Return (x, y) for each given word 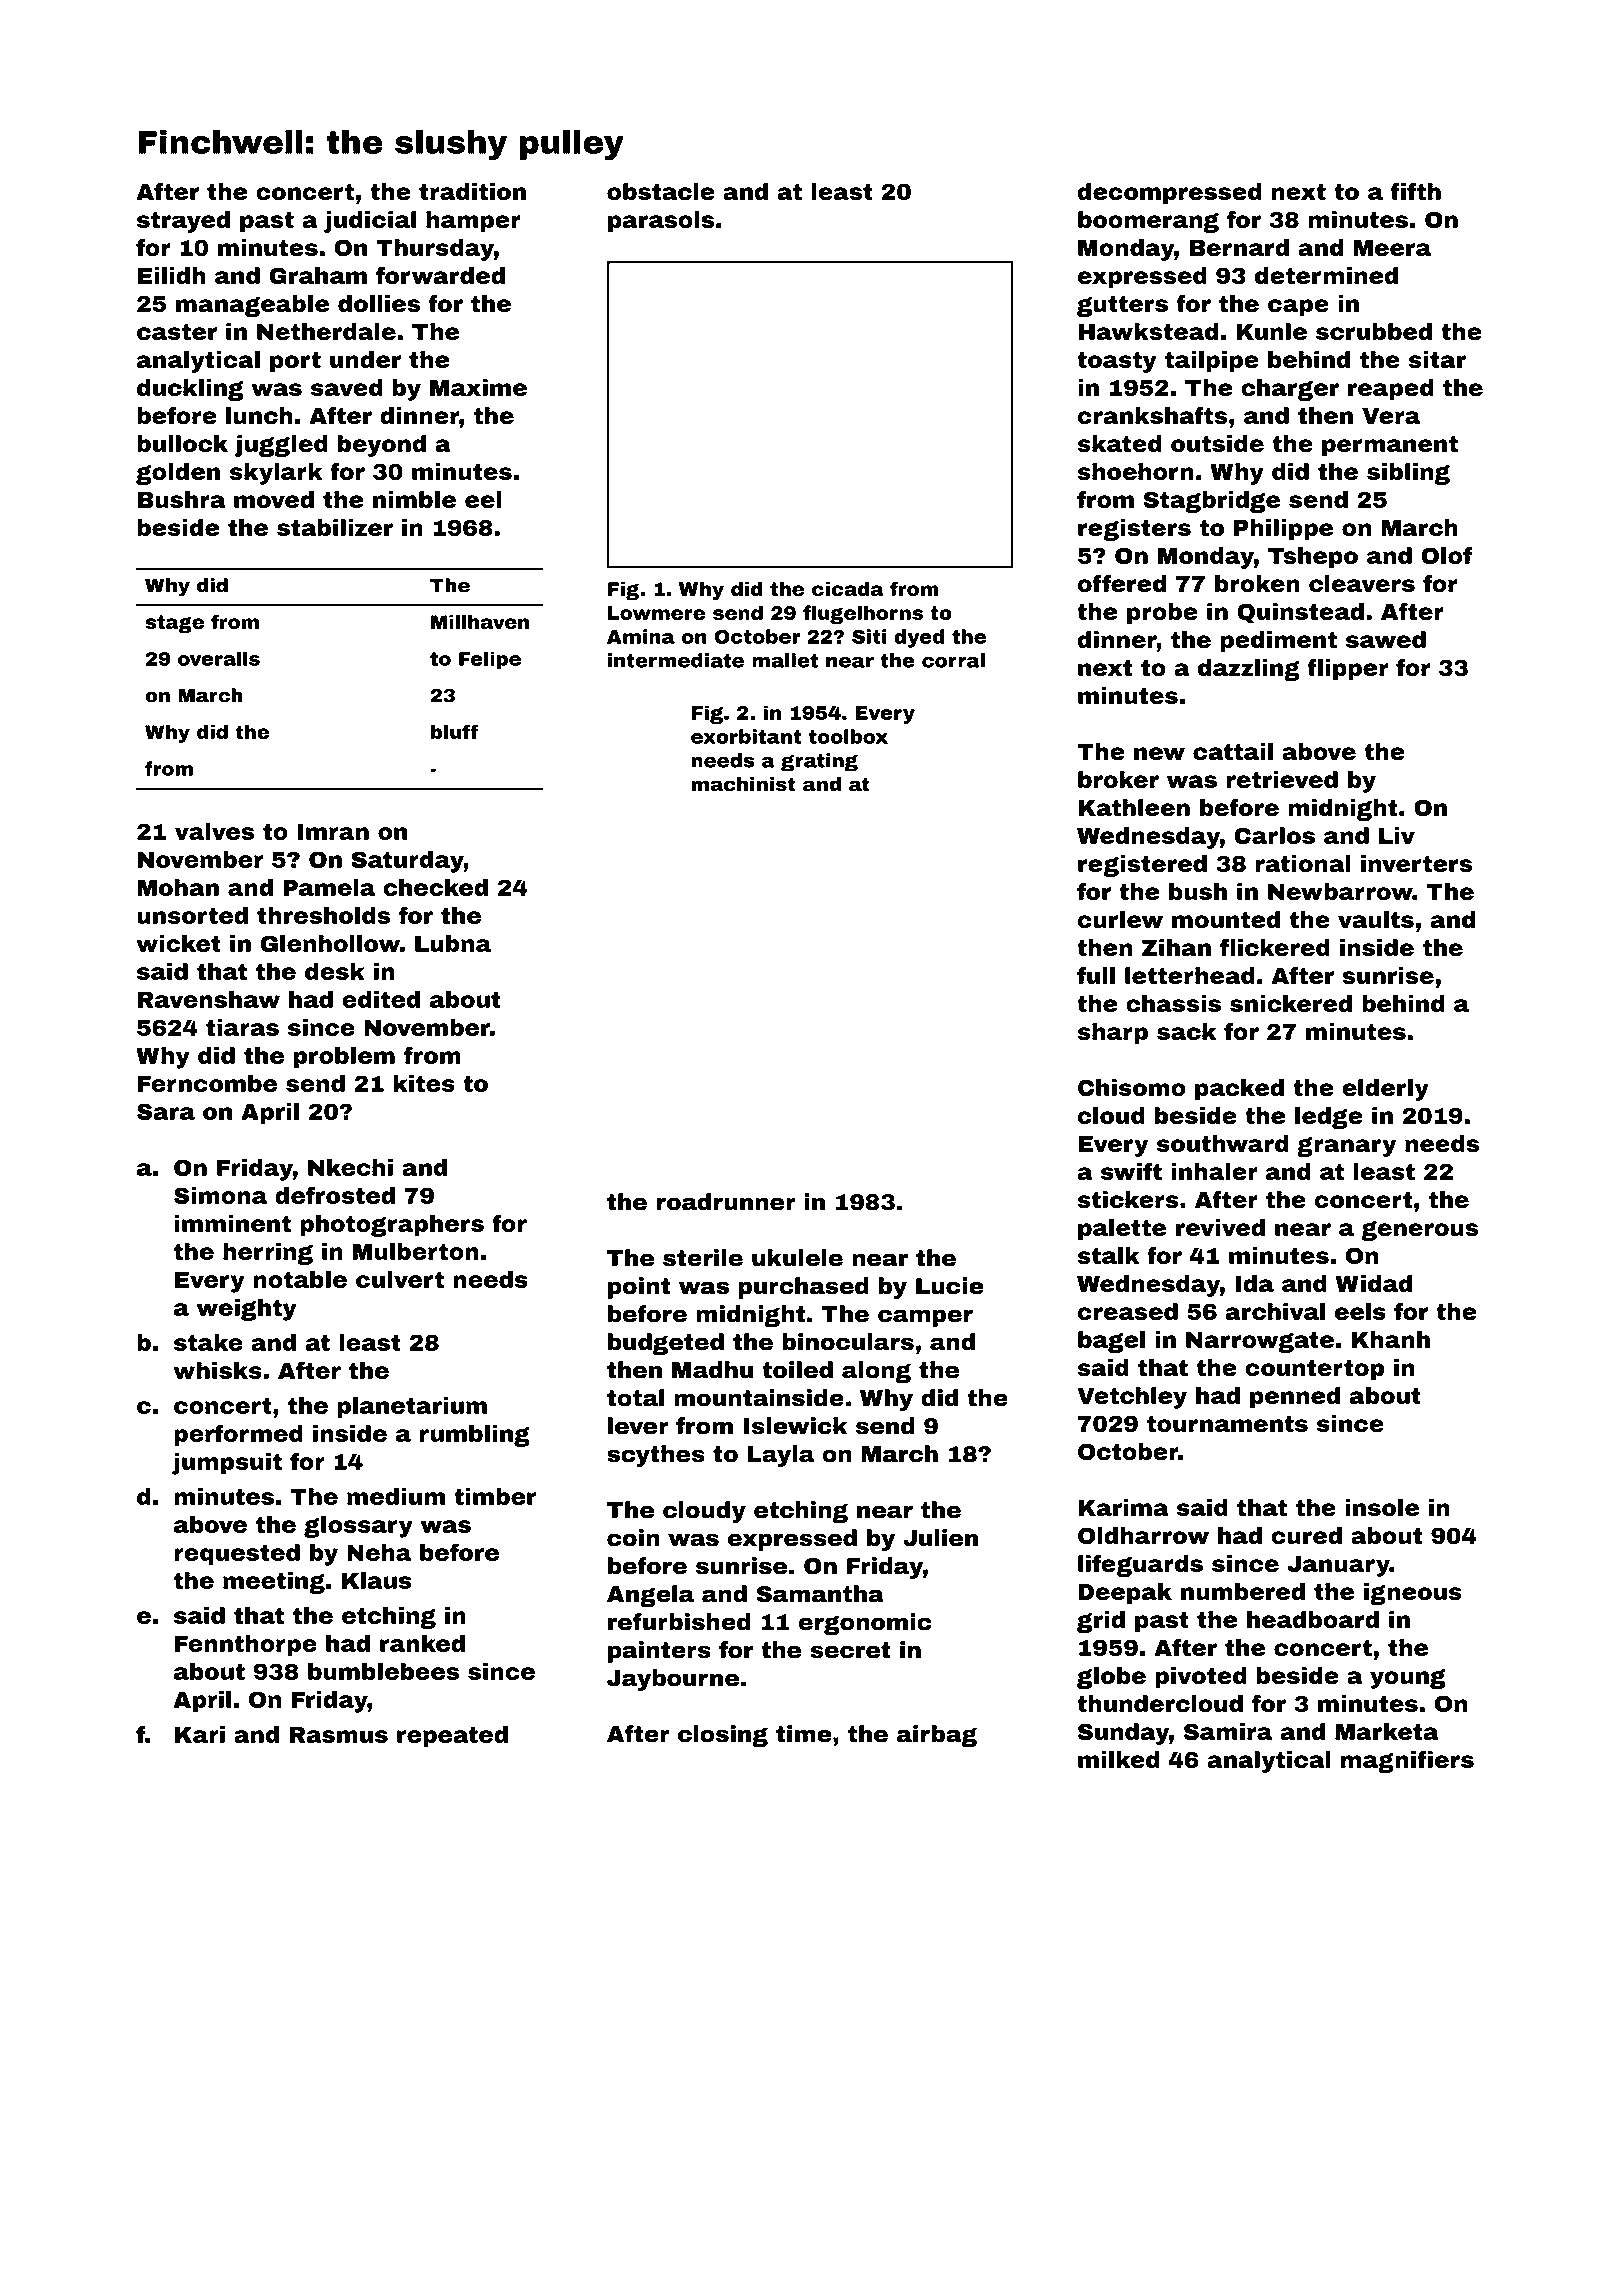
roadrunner (726, 1202)
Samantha (820, 1594)
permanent (1390, 446)
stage (174, 624)
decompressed (1170, 194)
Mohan (178, 887)
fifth (1415, 191)
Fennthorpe (246, 1646)
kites (424, 1083)
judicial (370, 222)
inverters (1416, 863)
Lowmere (656, 613)
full (1096, 975)
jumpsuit (227, 1464)
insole (1382, 1507)
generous (1419, 1231)
